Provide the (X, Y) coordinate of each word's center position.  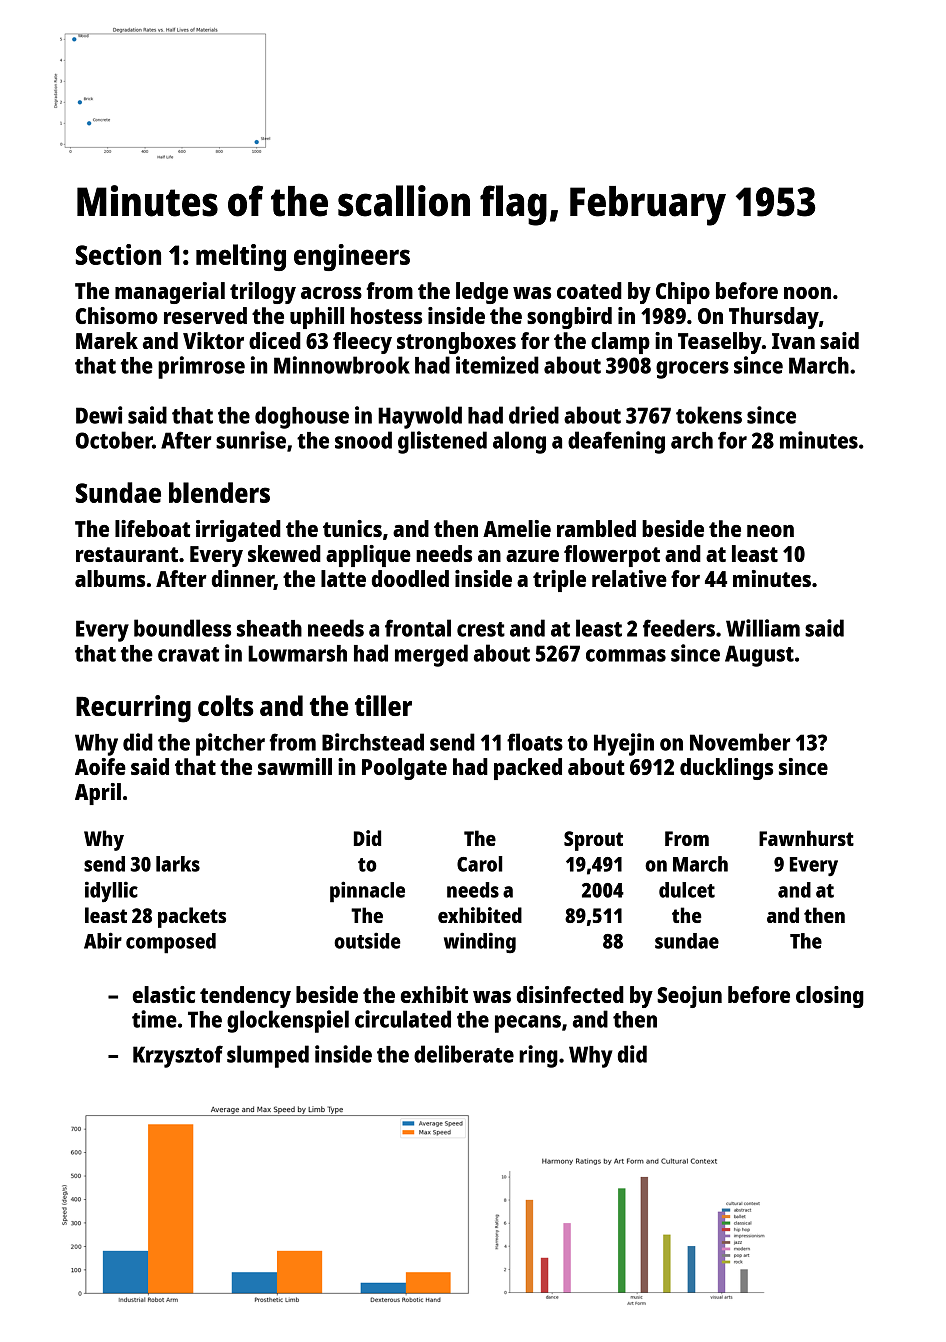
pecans (528, 1024)
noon (807, 293)
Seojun (689, 997)
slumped (268, 1056)
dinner (243, 580)
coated (589, 290)
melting (241, 257)
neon (770, 531)
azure (532, 556)
